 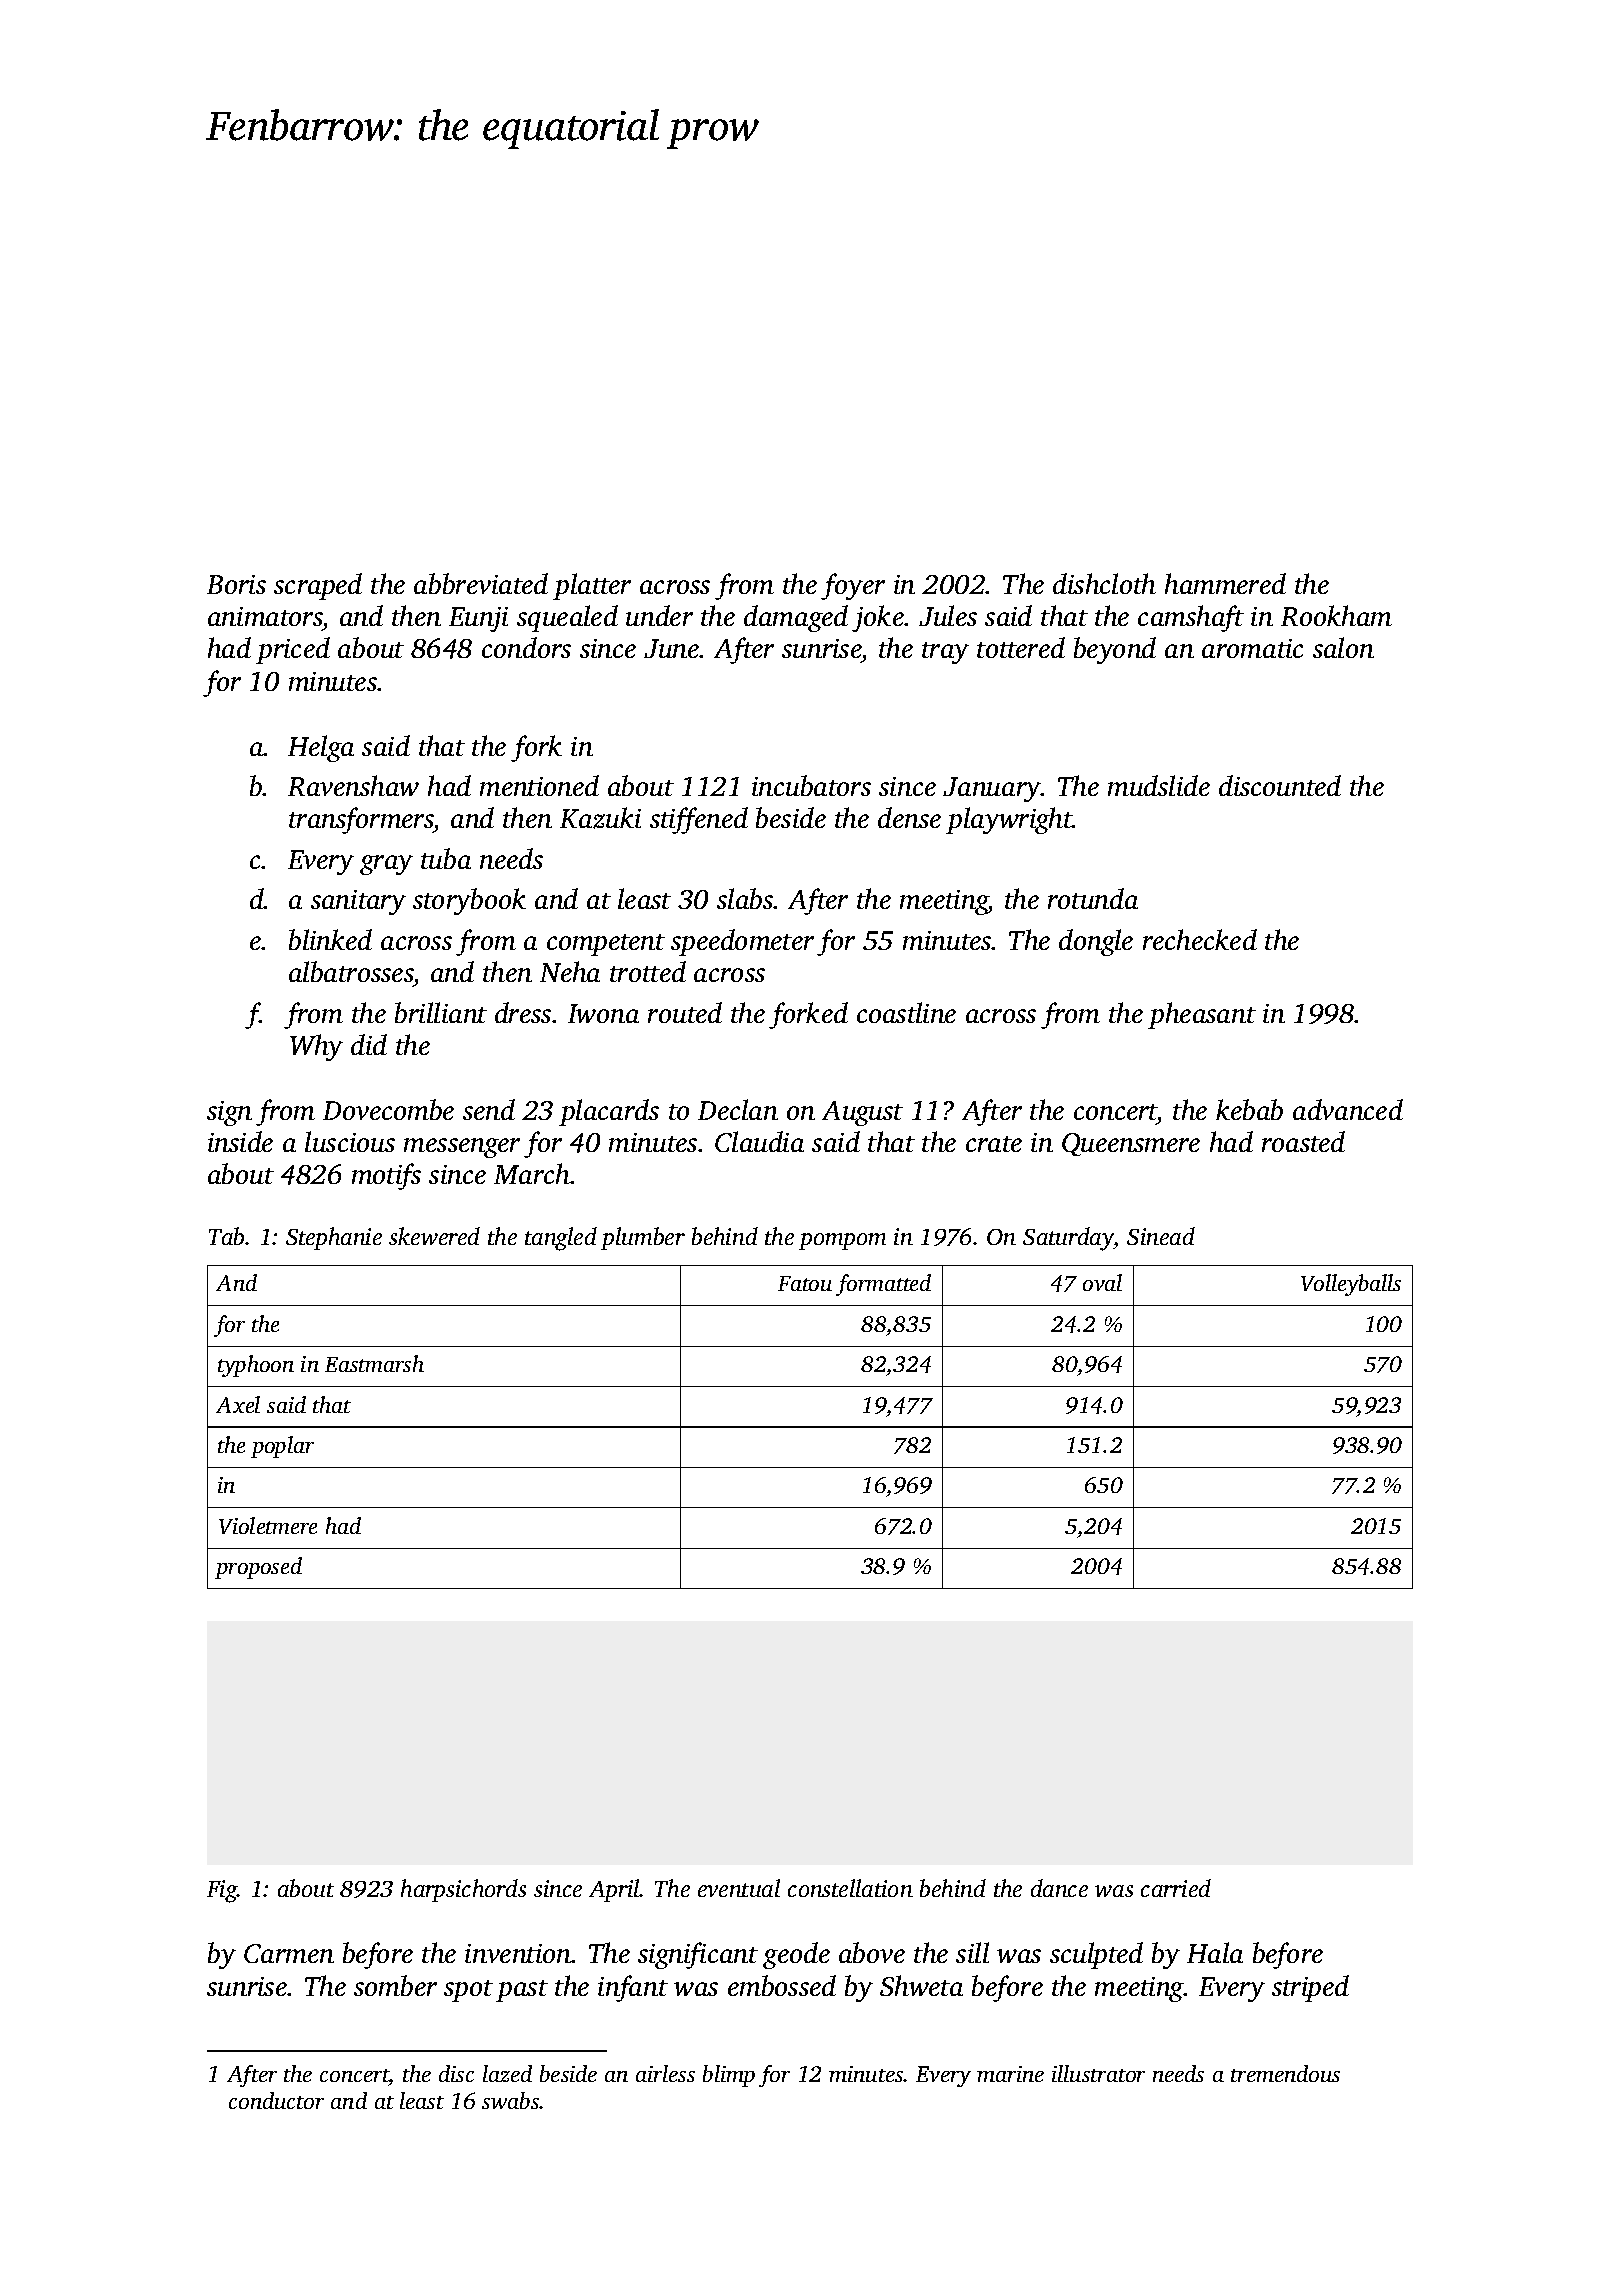 What do you see at coordinates (739, 1888) in the page?
I see `eventual` at bounding box center [739, 1888].
